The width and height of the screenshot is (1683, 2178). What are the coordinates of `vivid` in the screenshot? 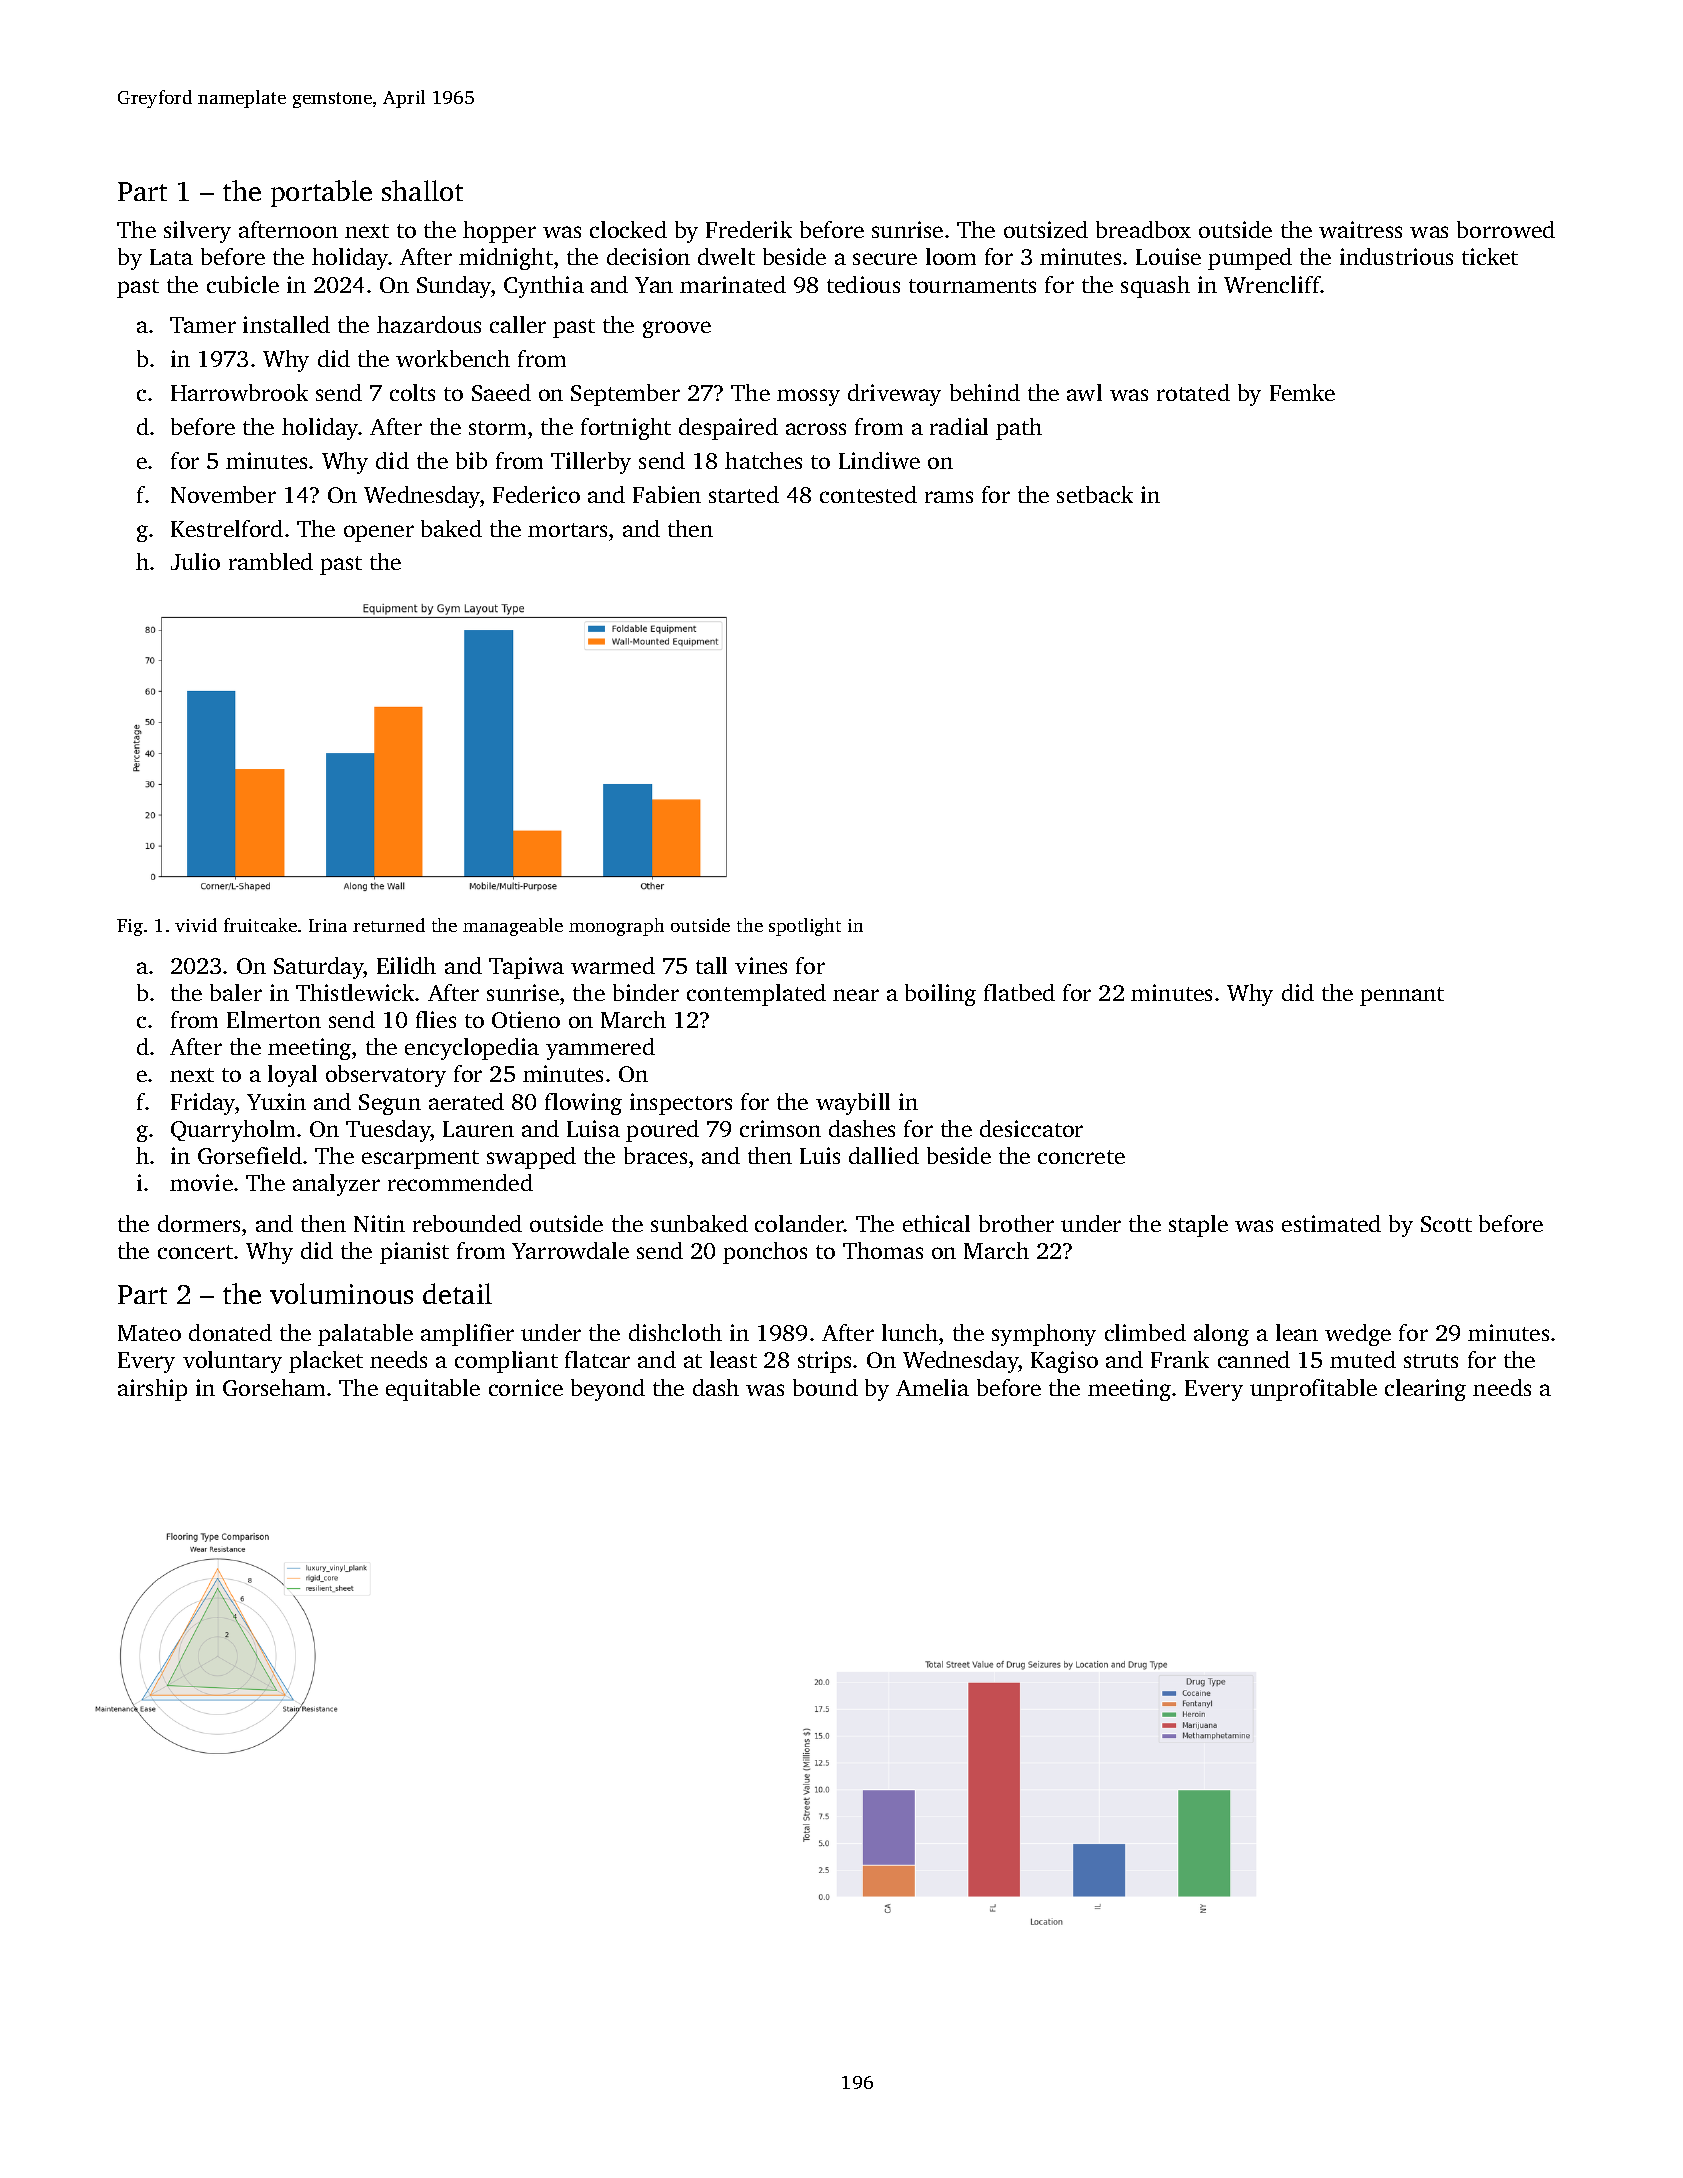 It's located at (196, 925).
